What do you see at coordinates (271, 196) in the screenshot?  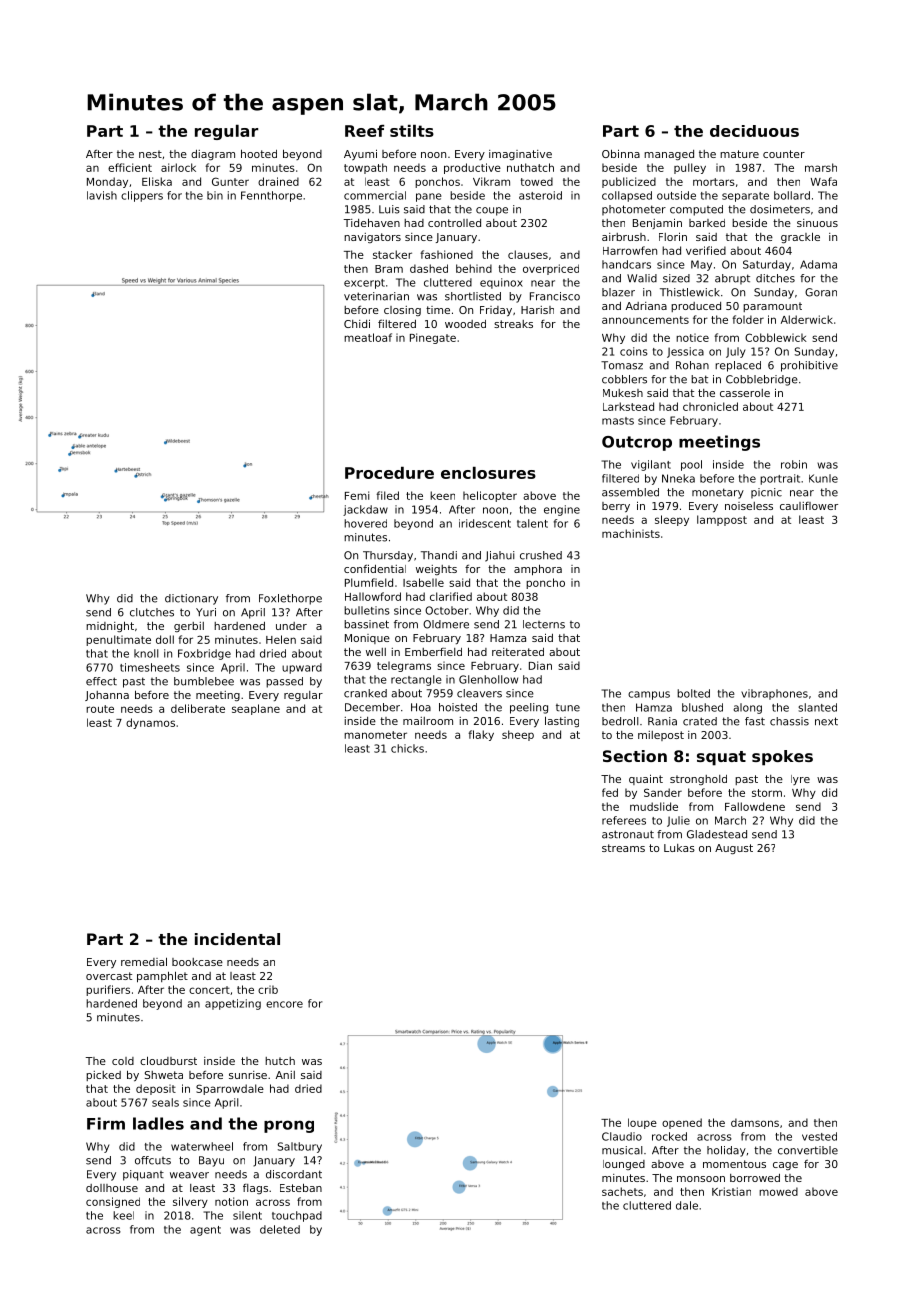 I see `Fennthorpe` at bounding box center [271, 196].
